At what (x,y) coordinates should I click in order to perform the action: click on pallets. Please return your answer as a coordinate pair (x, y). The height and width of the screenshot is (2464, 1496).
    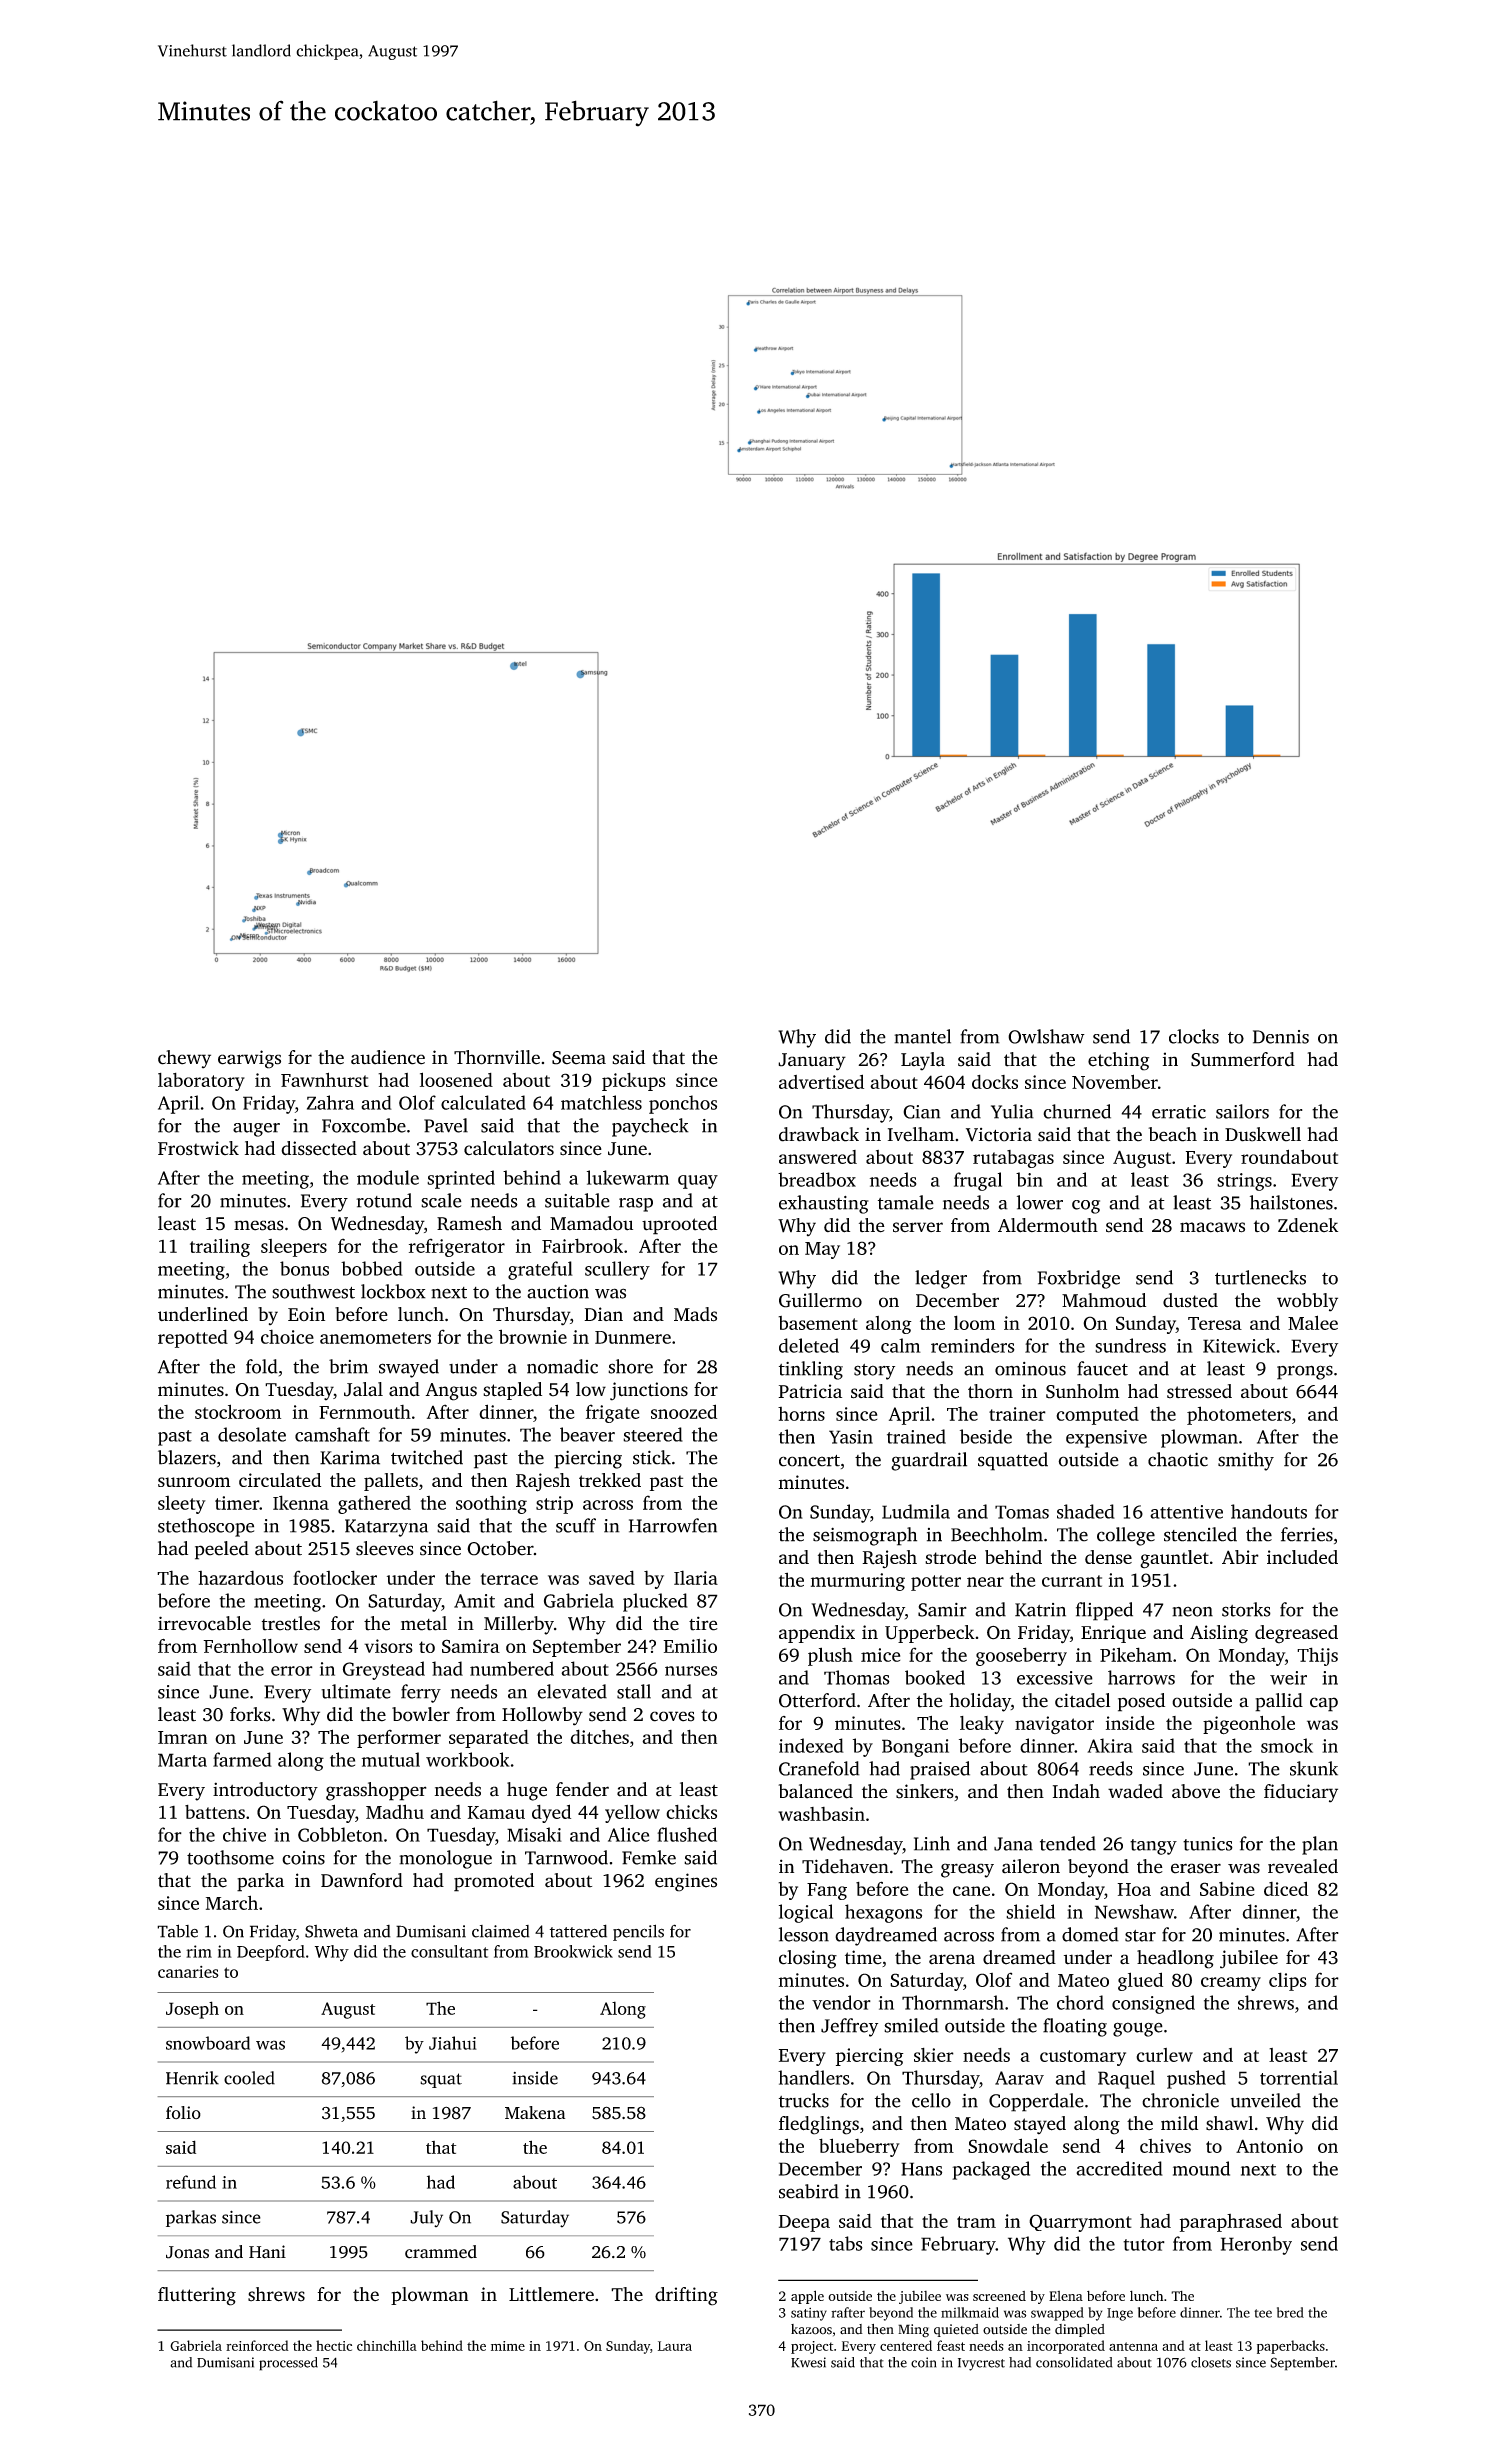
    Looking at the image, I should click on (391, 1482).
